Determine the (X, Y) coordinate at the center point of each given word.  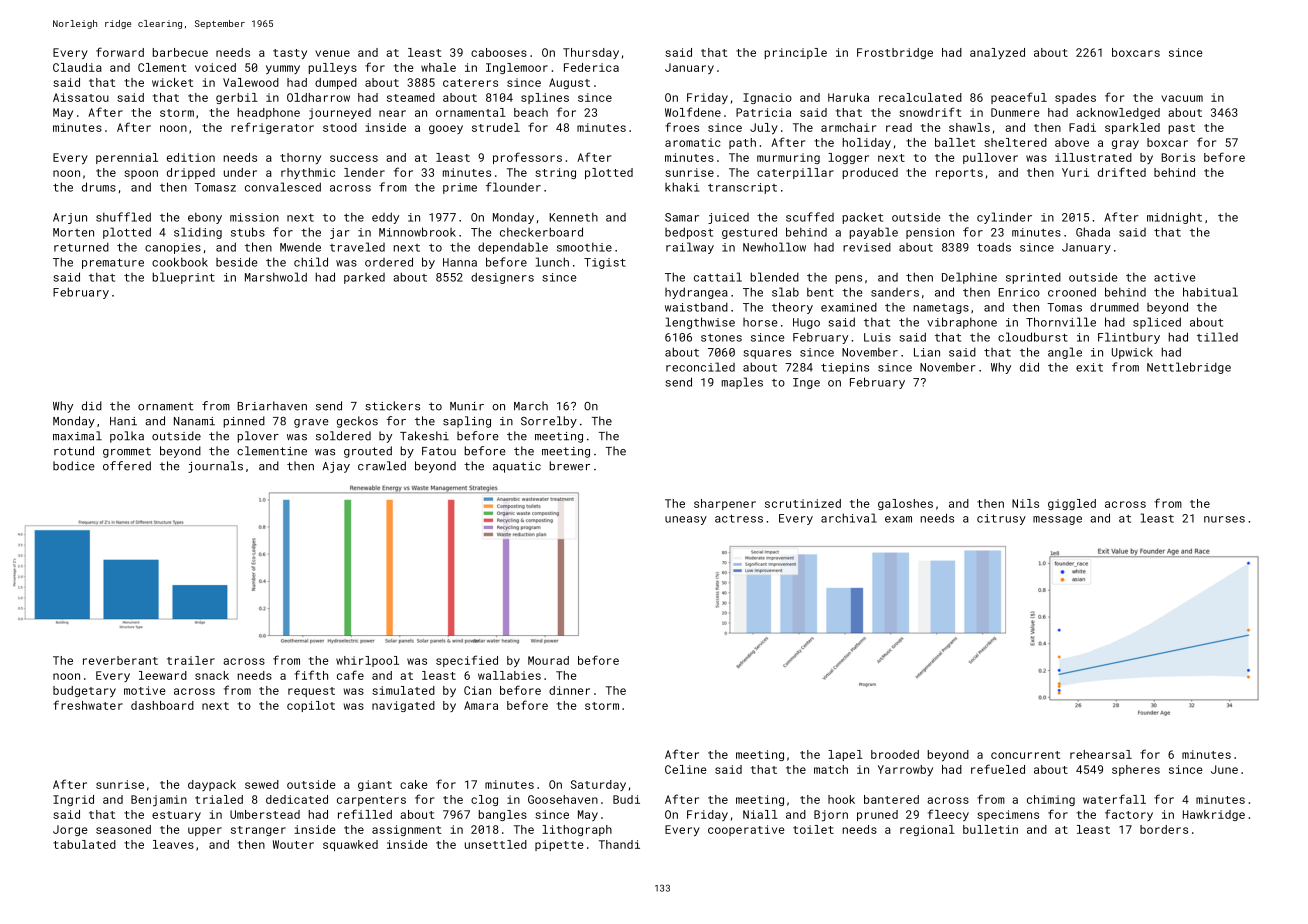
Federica (591, 67)
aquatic (517, 467)
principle (795, 53)
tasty (290, 54)
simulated (403, 690)
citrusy (1001, 519)
